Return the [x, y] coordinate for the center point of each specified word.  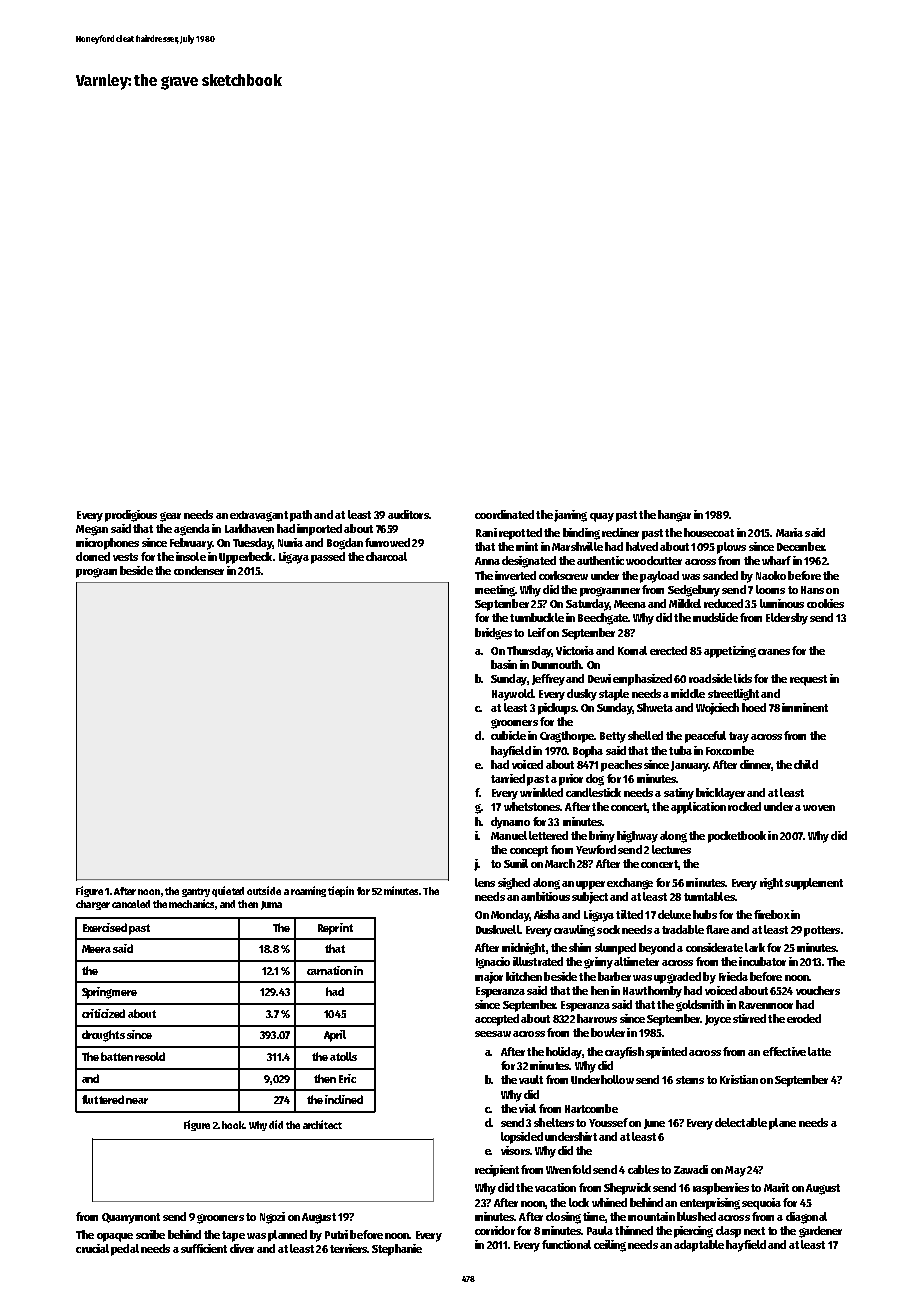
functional [566, 1244]
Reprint [335, 929]
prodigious [131, 516]
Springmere [109, 993]
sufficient [204, 1248]
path [301, 516]
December [801, 546]
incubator [762, 961]
